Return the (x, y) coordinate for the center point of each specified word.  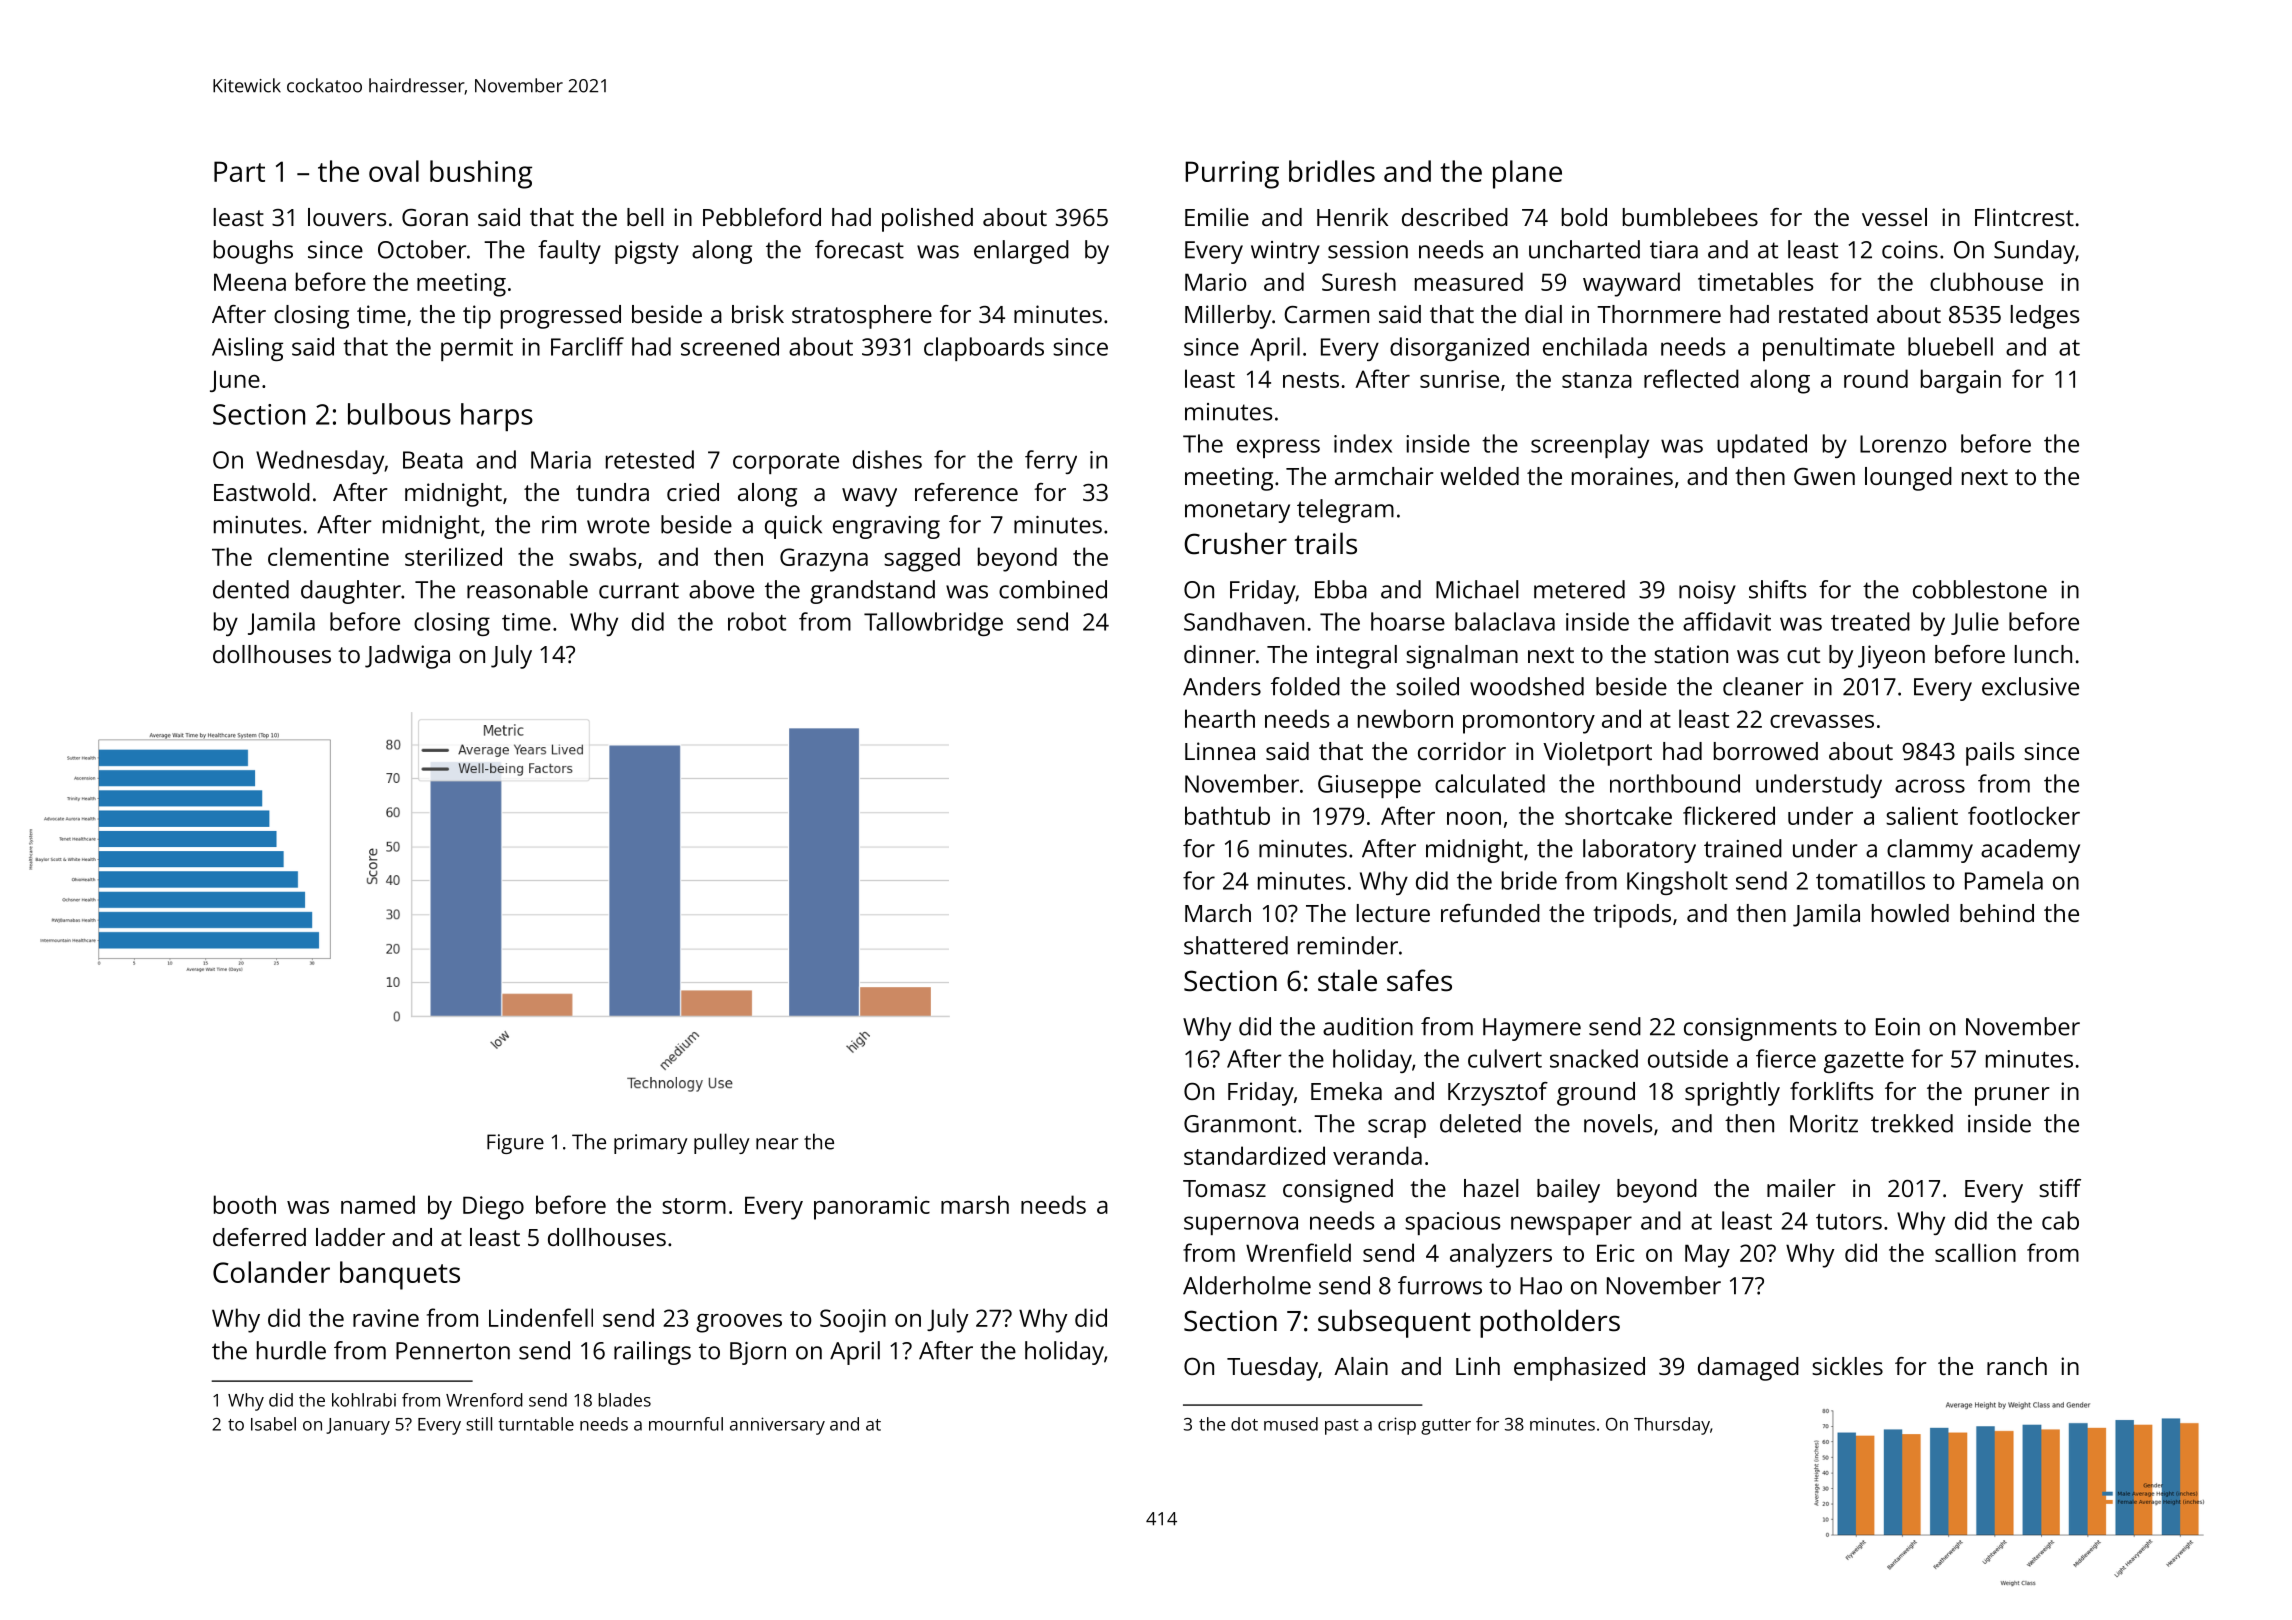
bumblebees (1690, 217)
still (479, 1424)
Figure (515, 1144)
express (1278, 448)
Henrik (1352, 217)
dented (251, 589)
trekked (1912, 1123)
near (777, 1144)
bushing (481, 174)
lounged (1908, 479)
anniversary (777, 1426)
